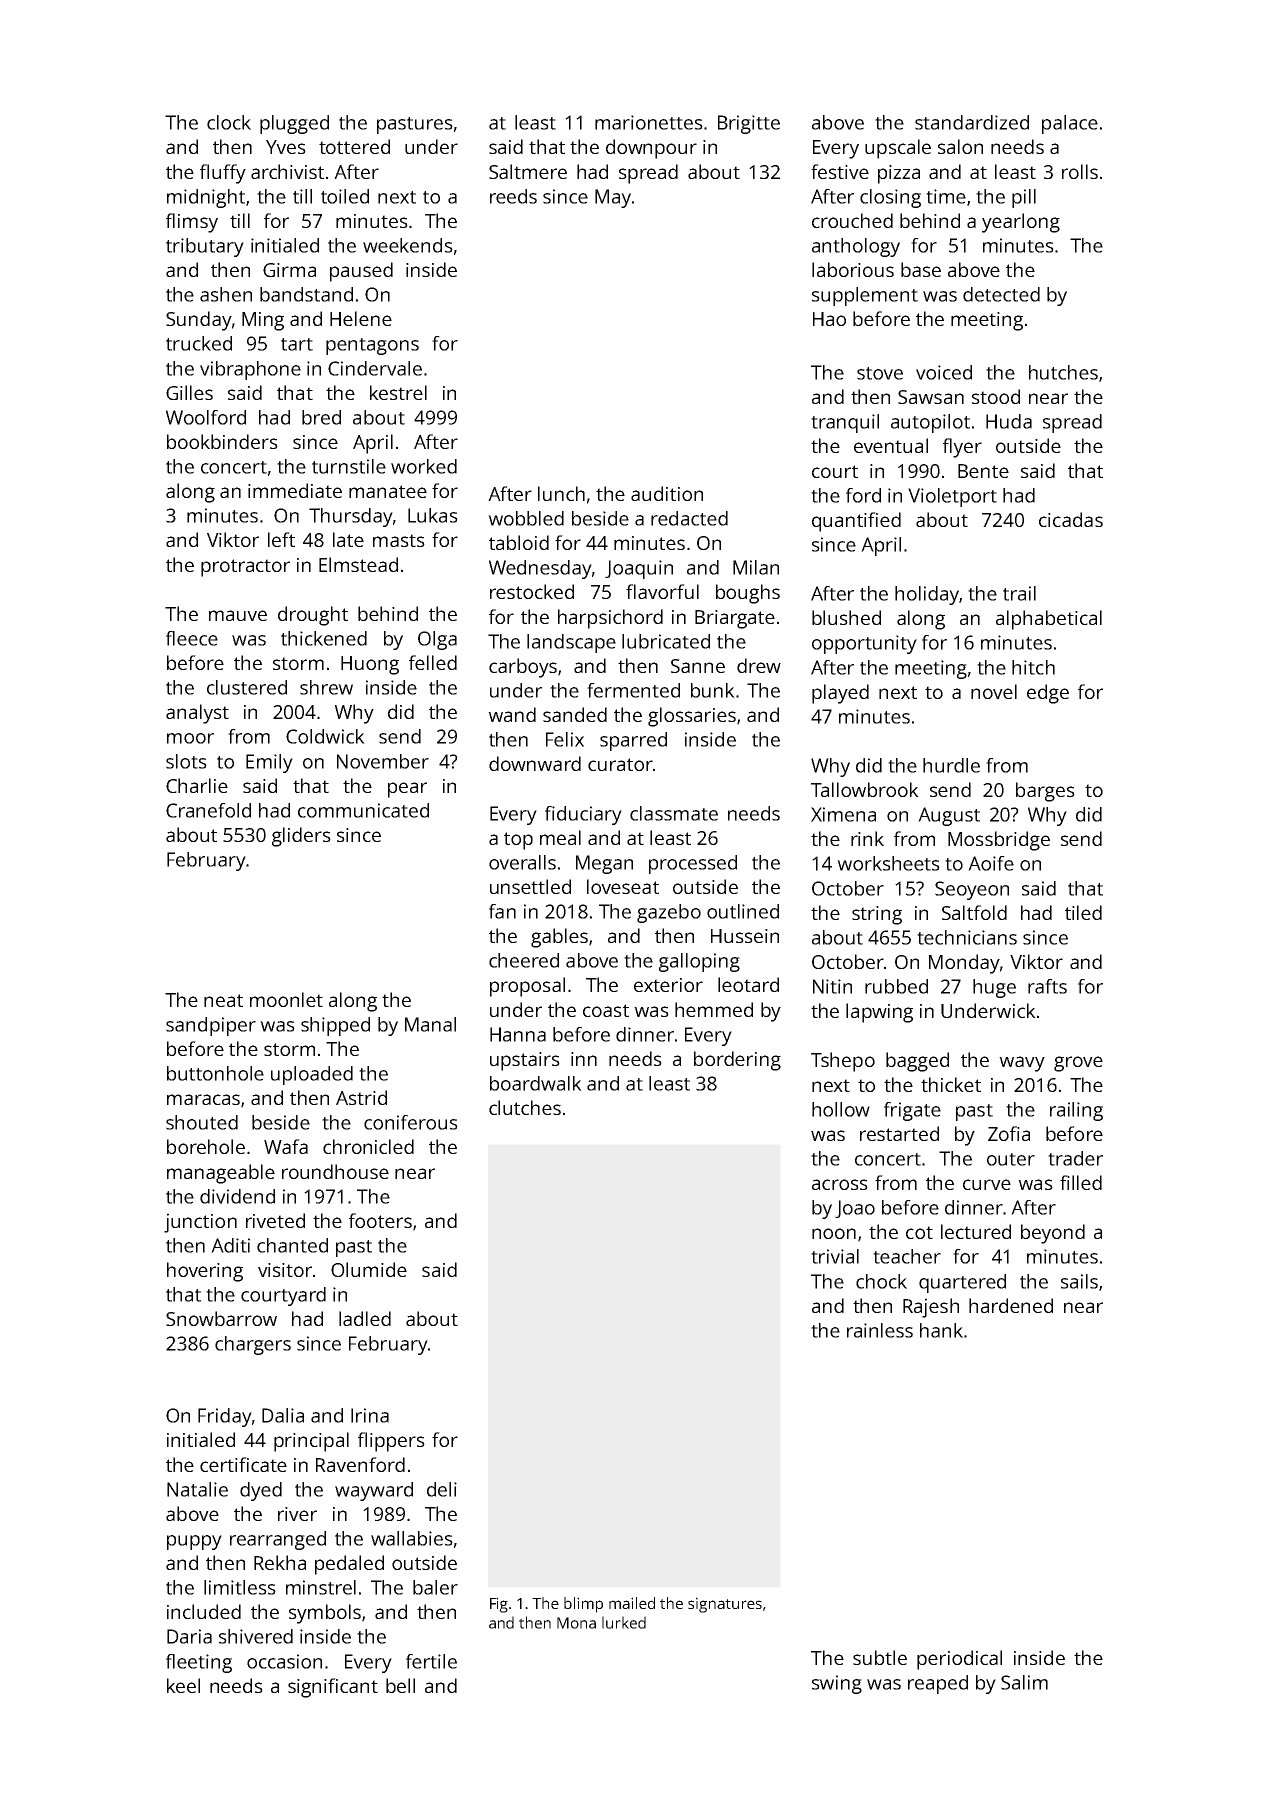 This screenshot has height=1795, width=1269. I want to click on Cranefold, so click(208, 810).
